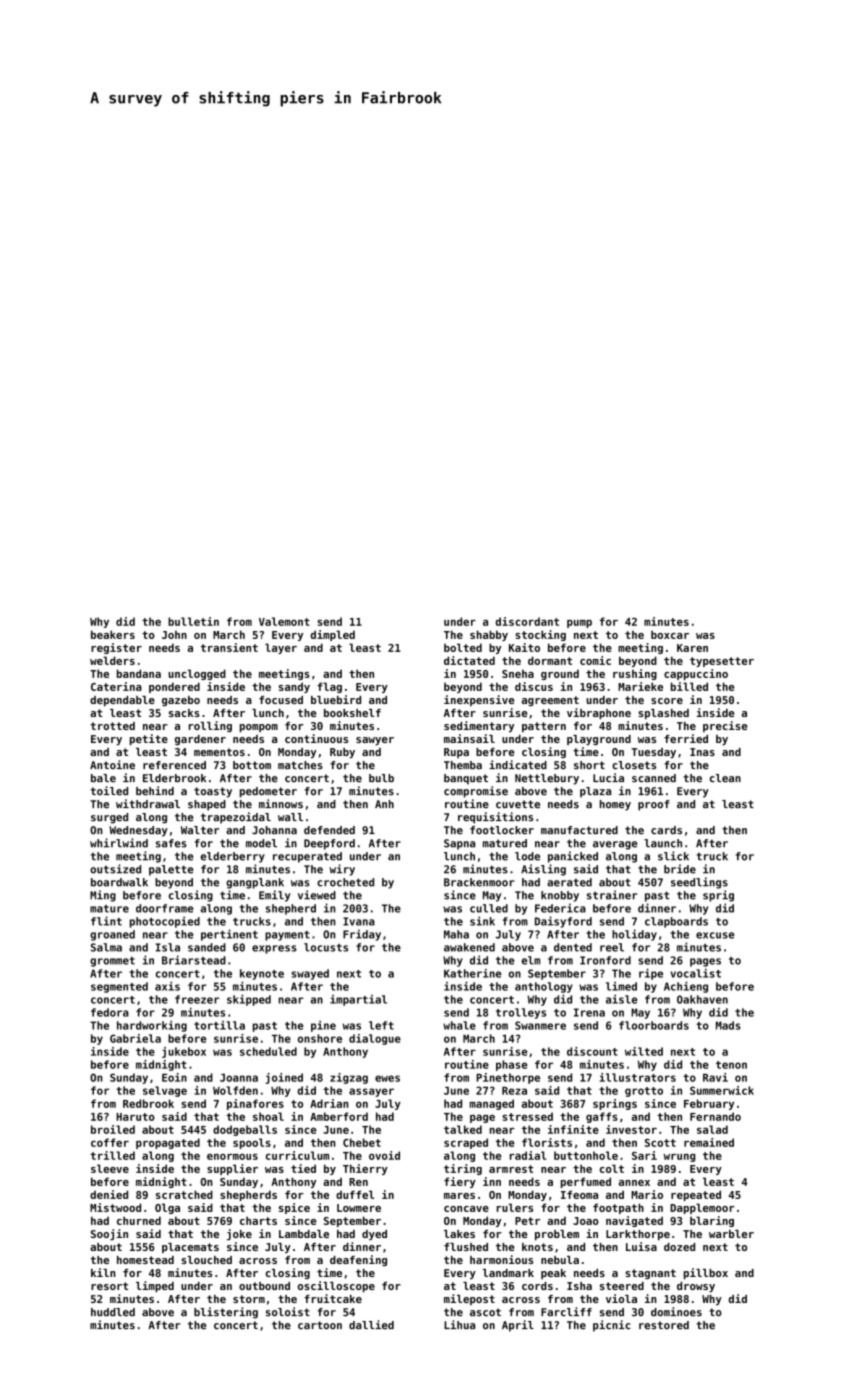  I want to click on bulletin, so click(193, 621).
